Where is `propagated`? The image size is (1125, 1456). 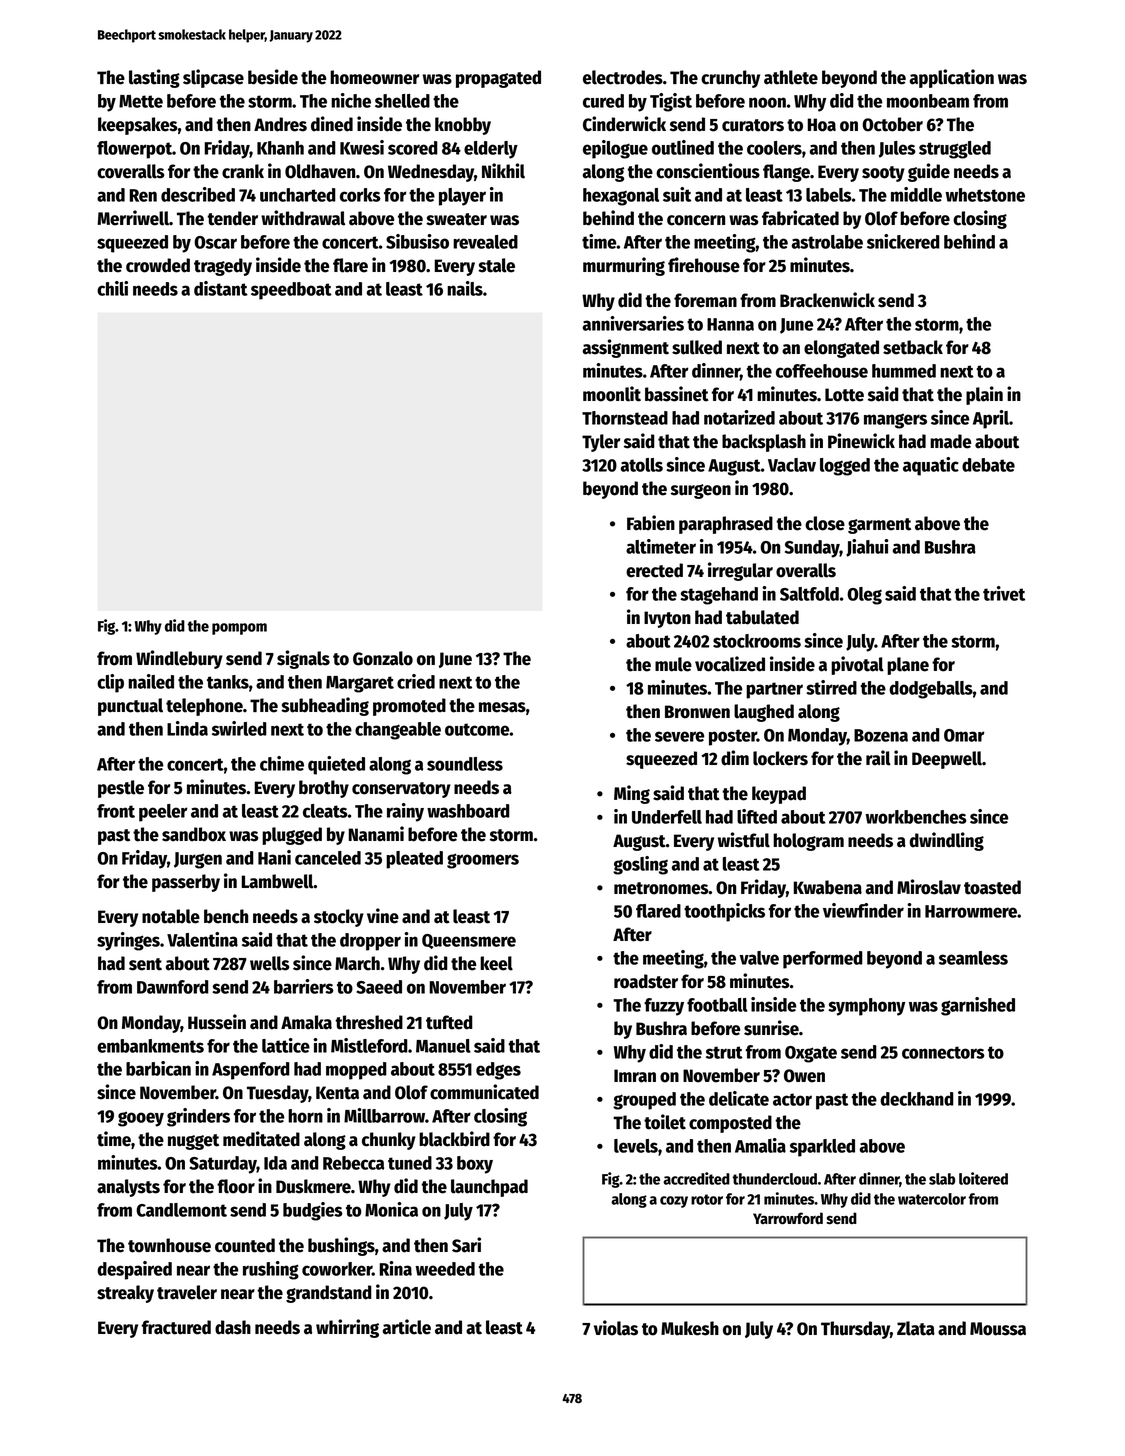 propagated is located at coordinates (498, 79).
